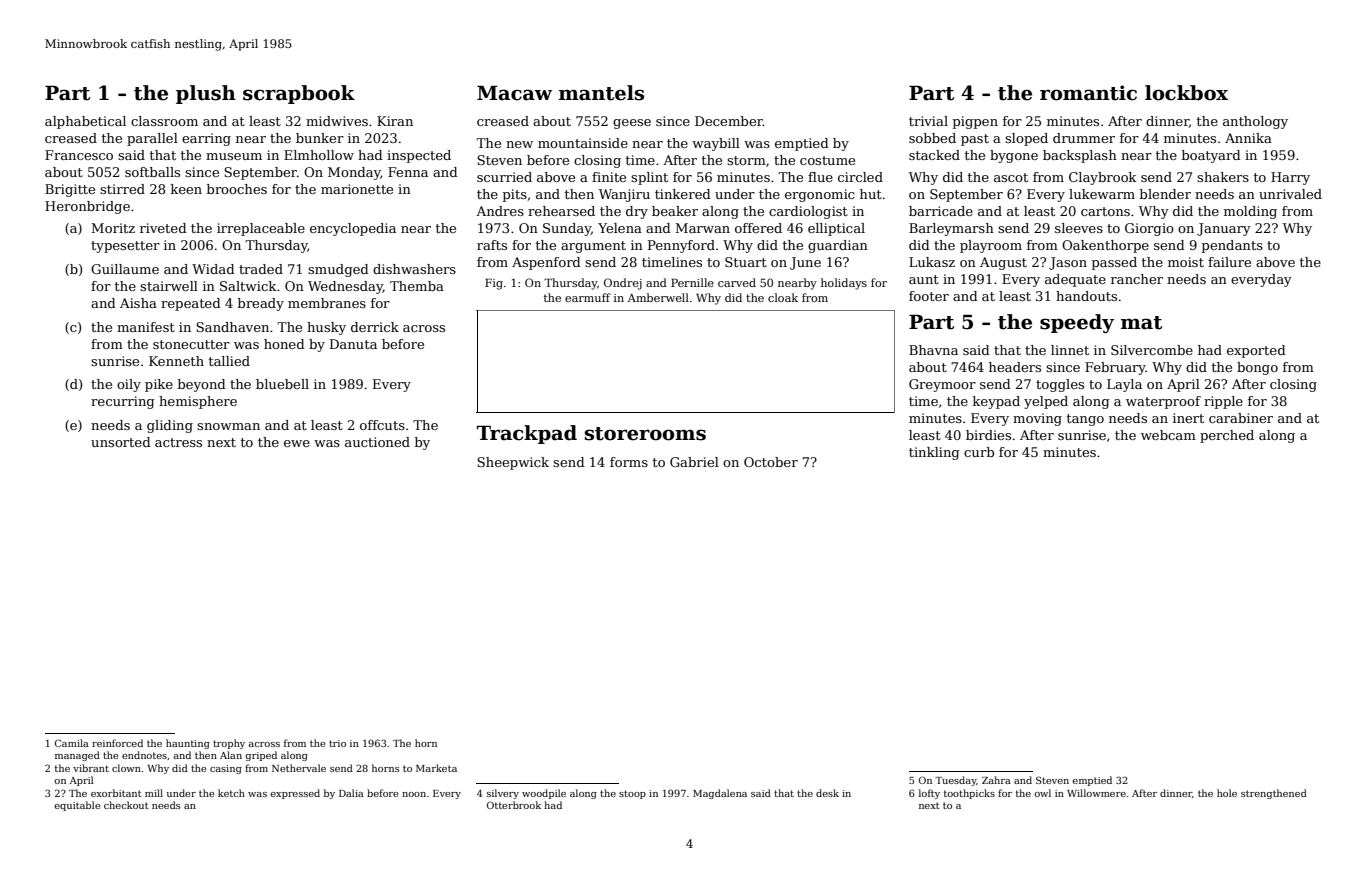 This screenshot has height=887, width=1372. Describe the element at coordinates (1168, 435) in the screenshot. I see `webcam` at that location.
